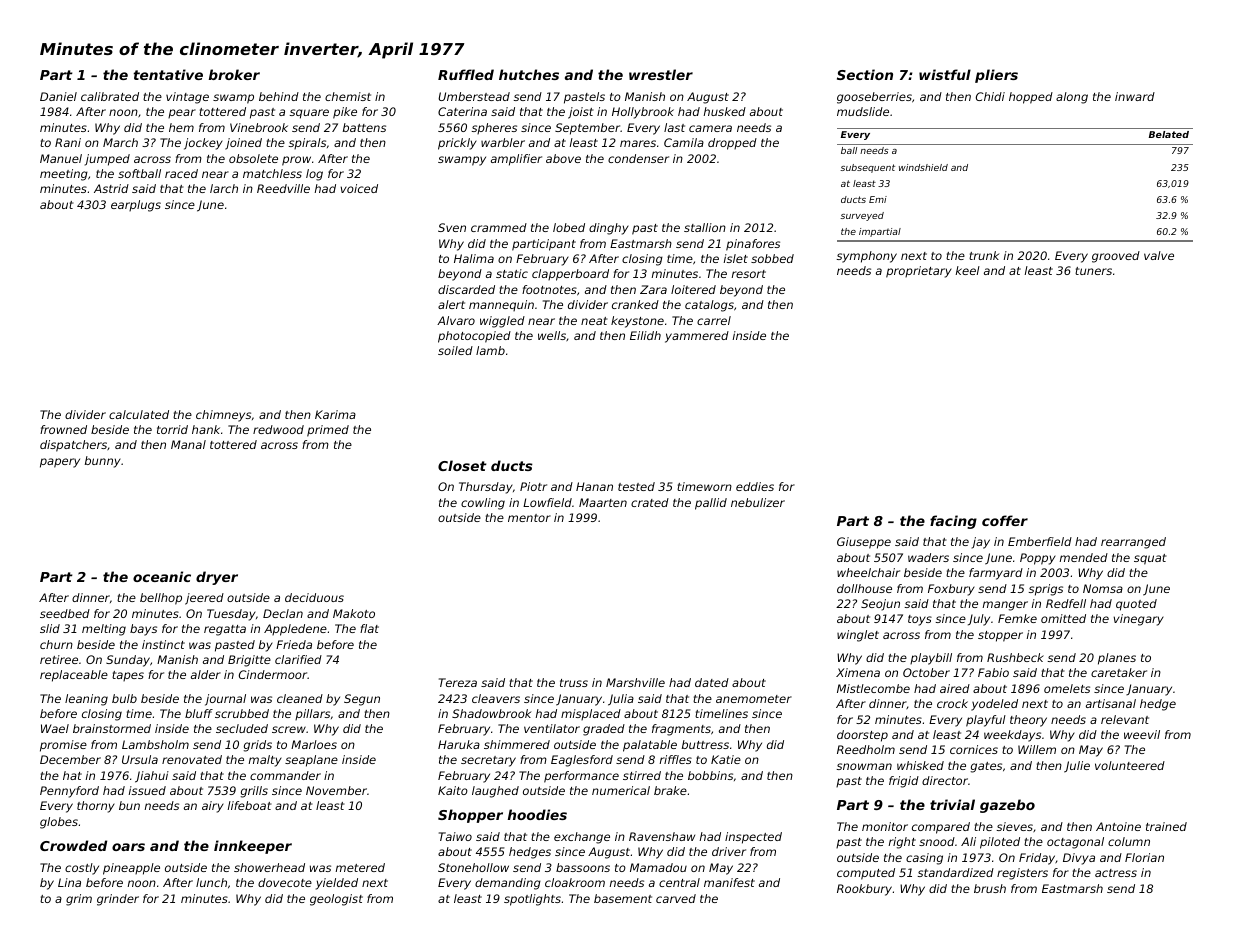 This screenshot has width=1233, height=952. Describe the element at coordinates (259, 127) in the screenshot. I see `Vinebrook` at that location.
